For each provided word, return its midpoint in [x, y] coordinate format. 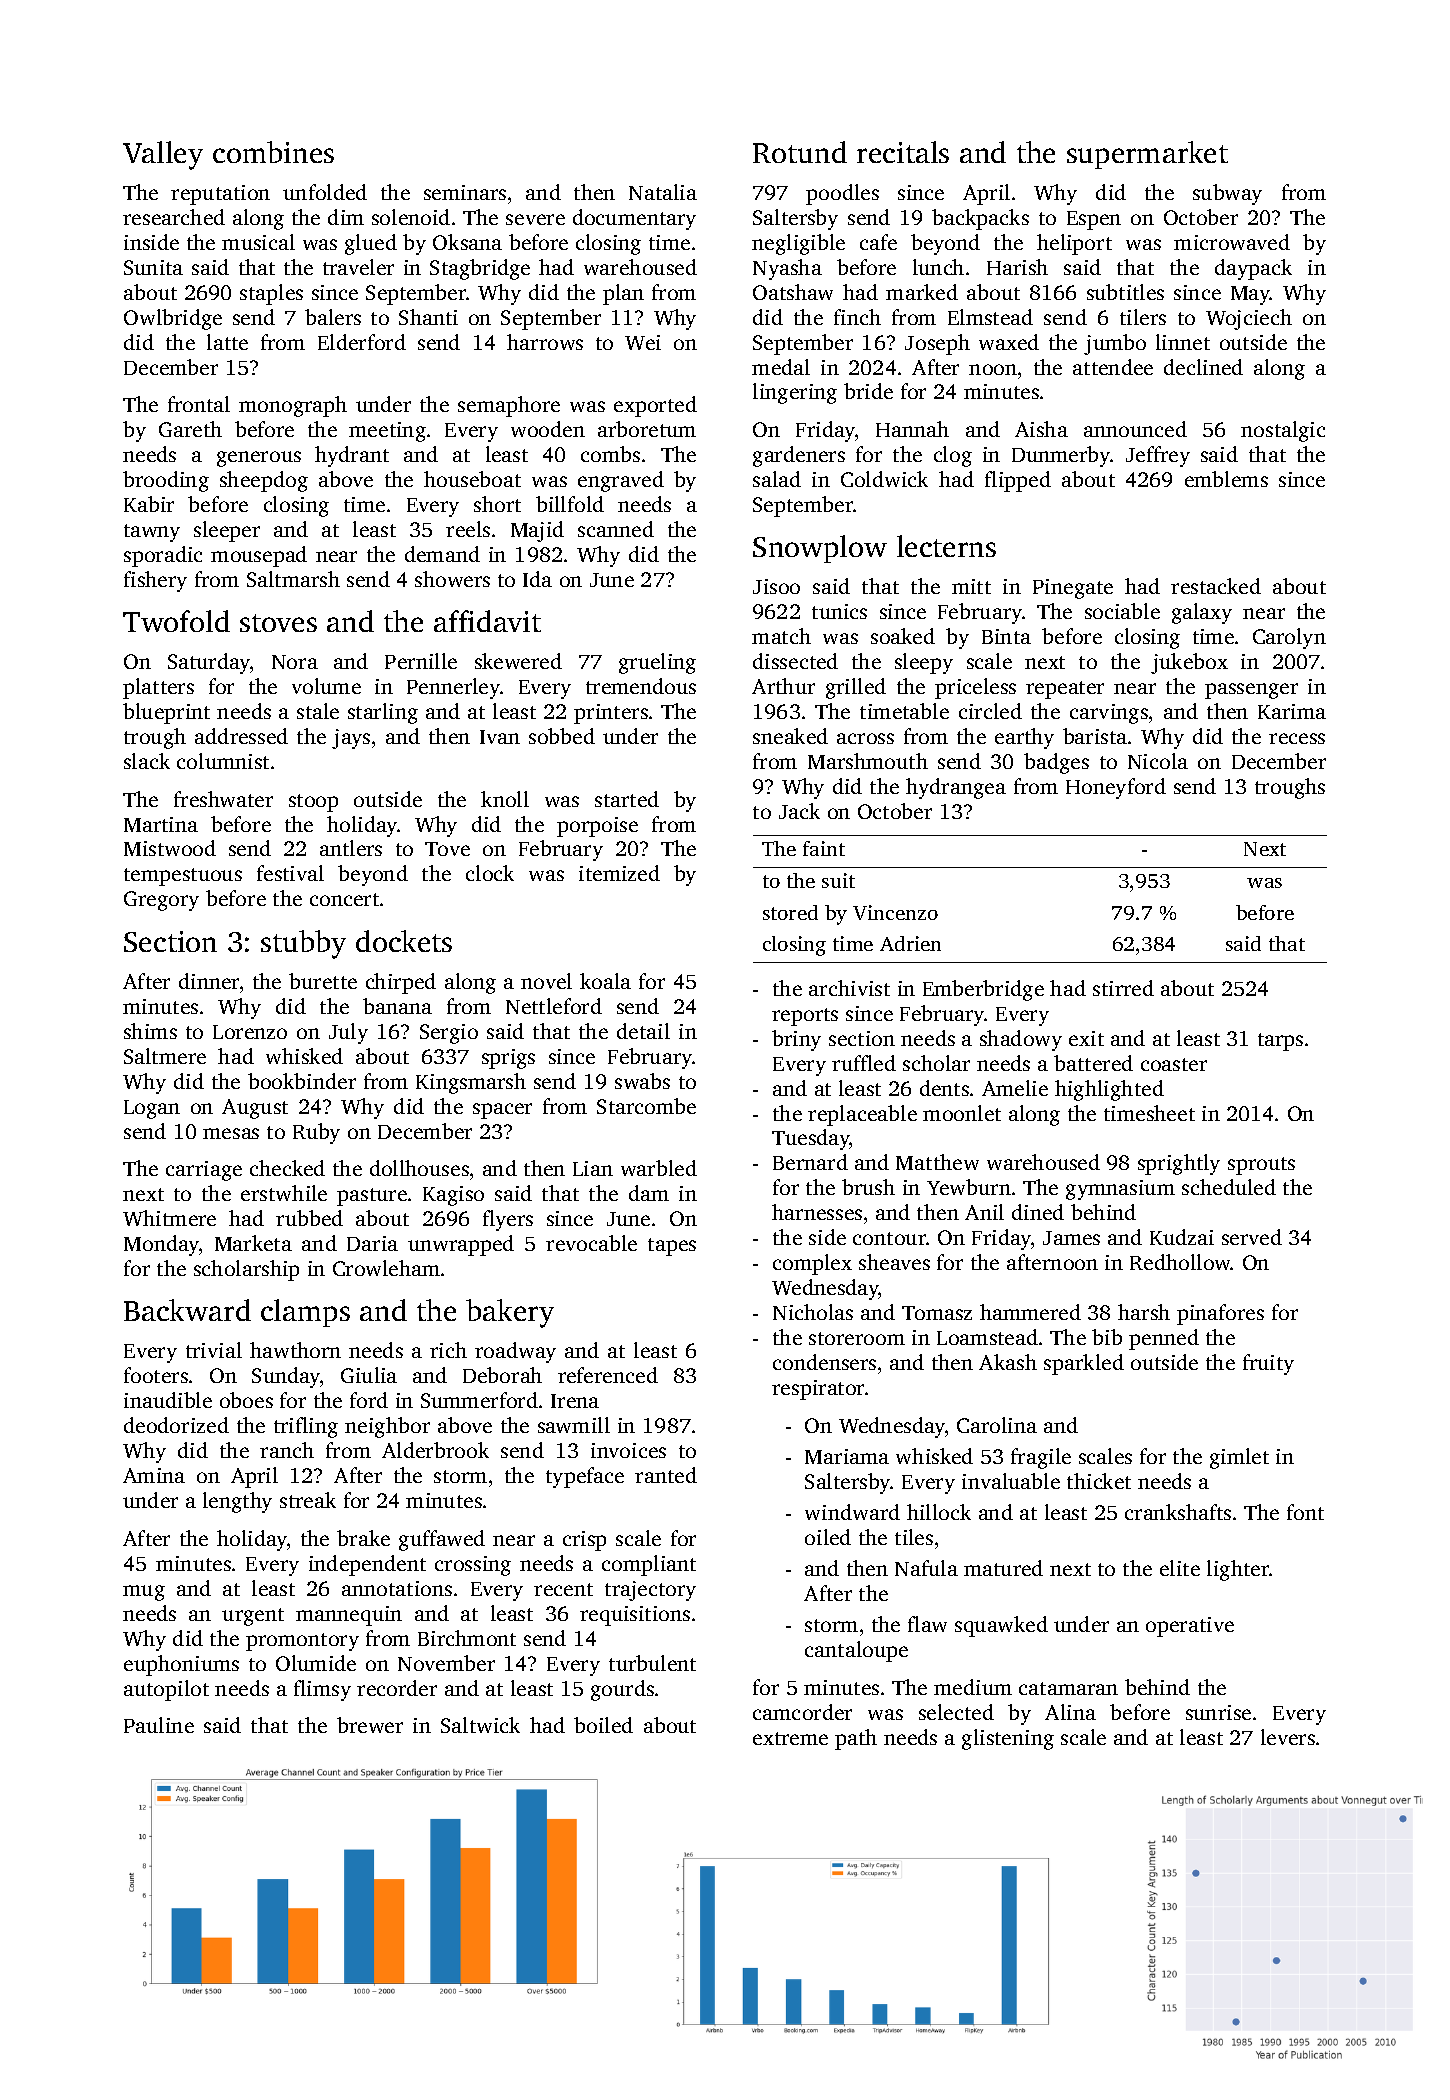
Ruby [316, 1133]
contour [889, 1238]
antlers [351, 848]
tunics [839, 611]
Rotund [800, 152]
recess [1297, 738]
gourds [622, 1690]
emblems [1226, 479]
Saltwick [480, 1725]
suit [838, 880]
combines [273, 152]
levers [1288, 1737]
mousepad [259, 556]
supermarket [1147, 155]
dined [1038, 1212]
